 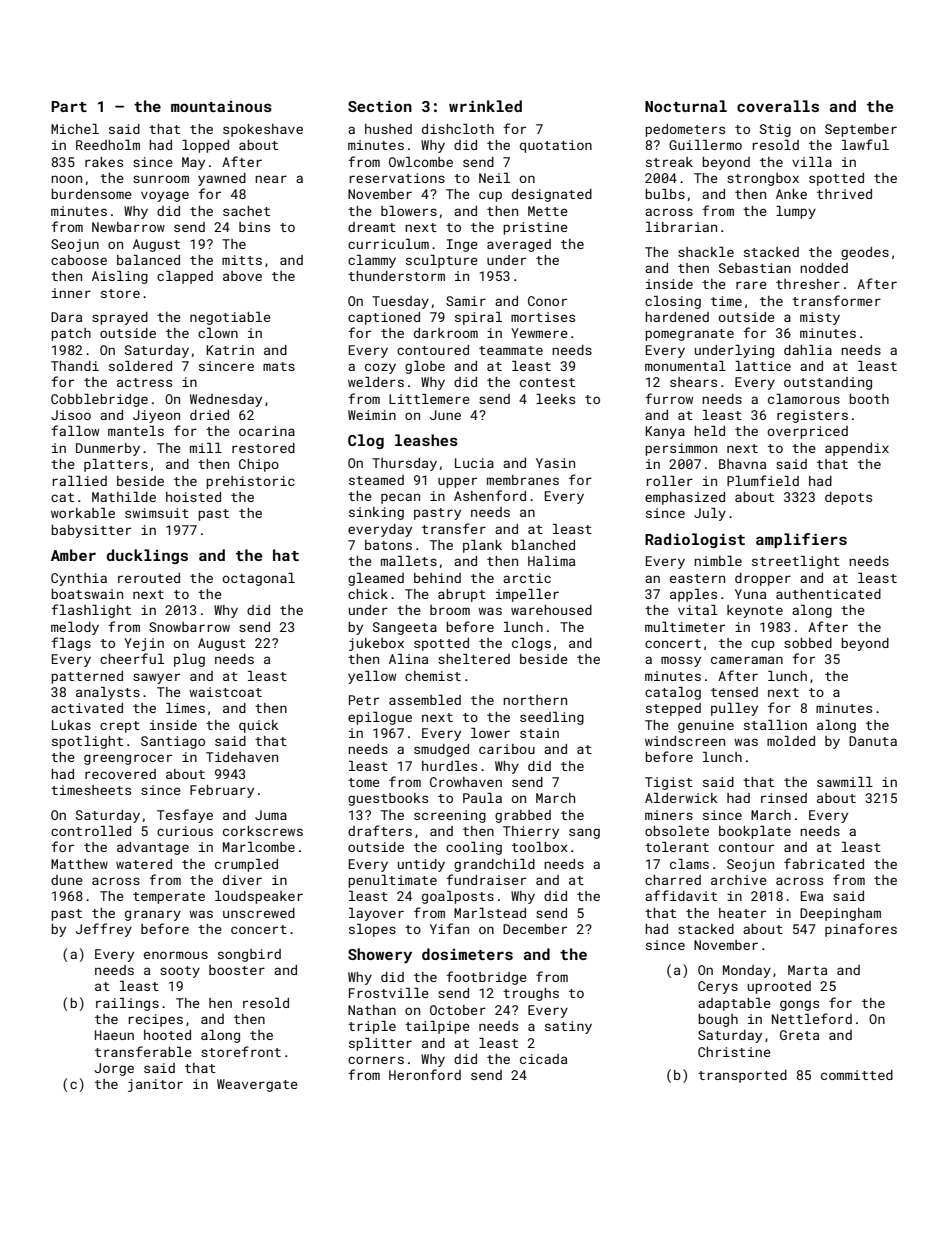 What do you see at coordinates (820, 318) in the document?
I see `misty` at bounding box center [820, 318].
